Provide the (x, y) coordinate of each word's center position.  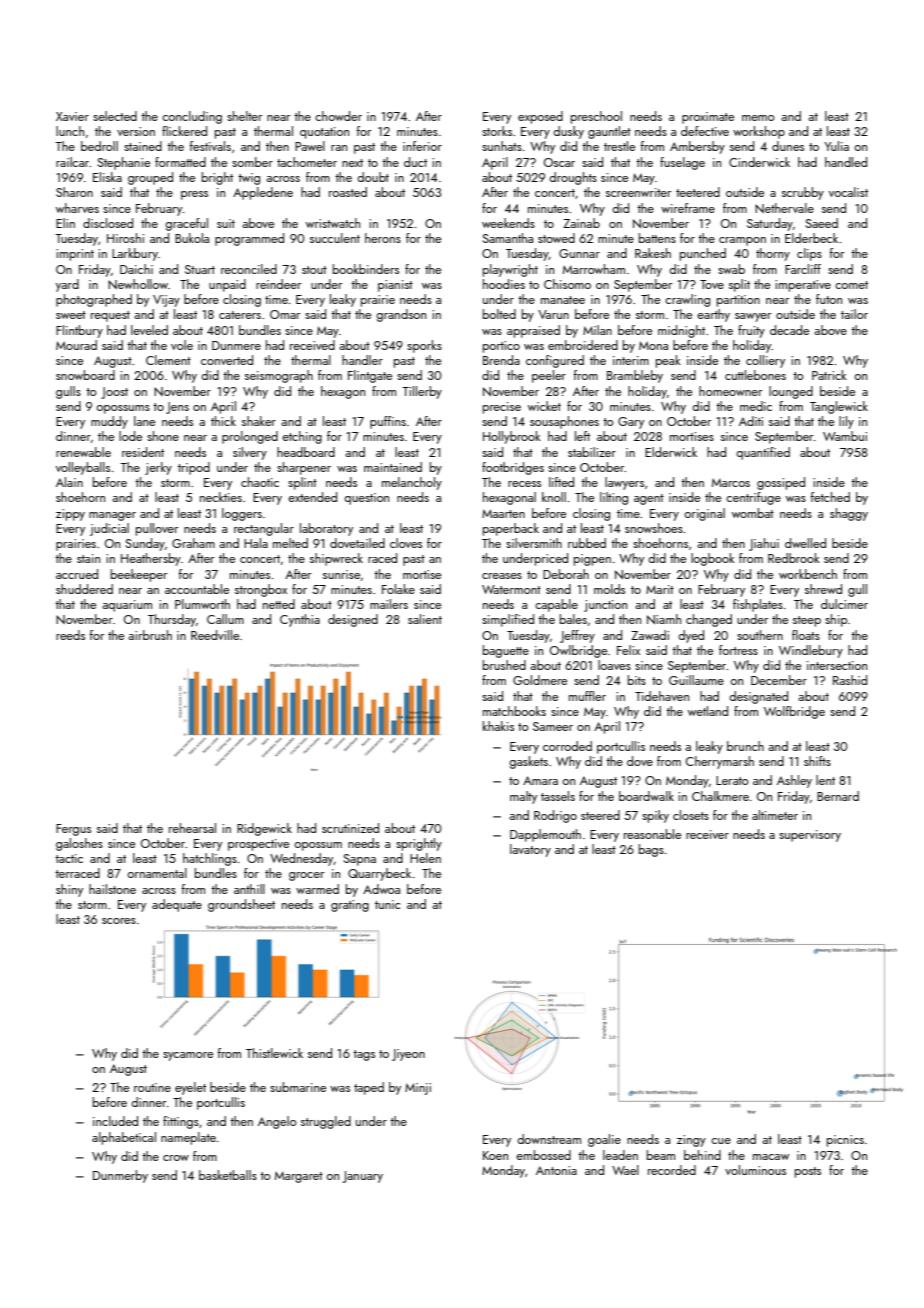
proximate (708, 118)
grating (350, 906)
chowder (338, 116)
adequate (177, 905)
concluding (192, 117)
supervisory (810, 836)
